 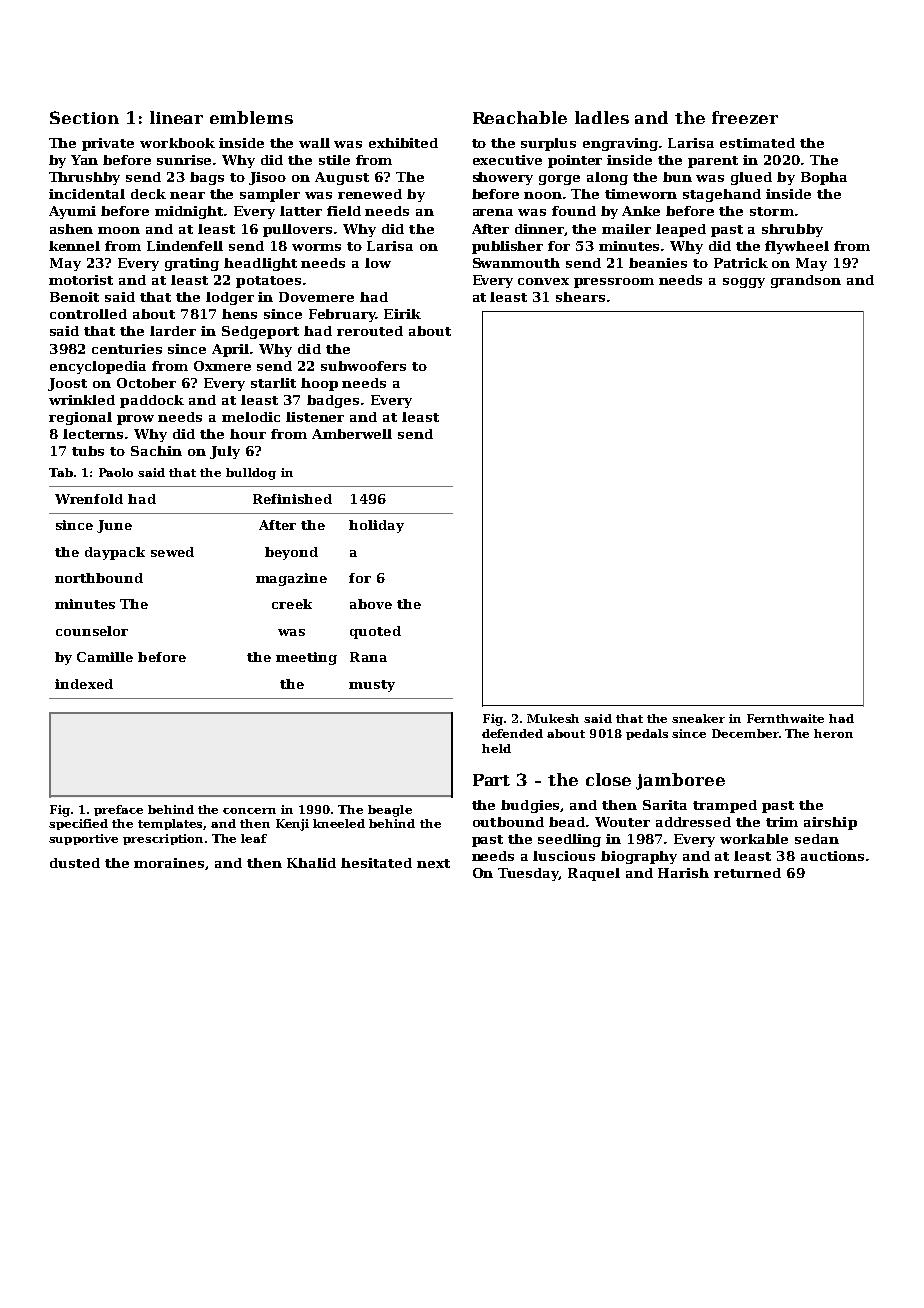 I want to click on meeting, so click(x=306, y=658).
